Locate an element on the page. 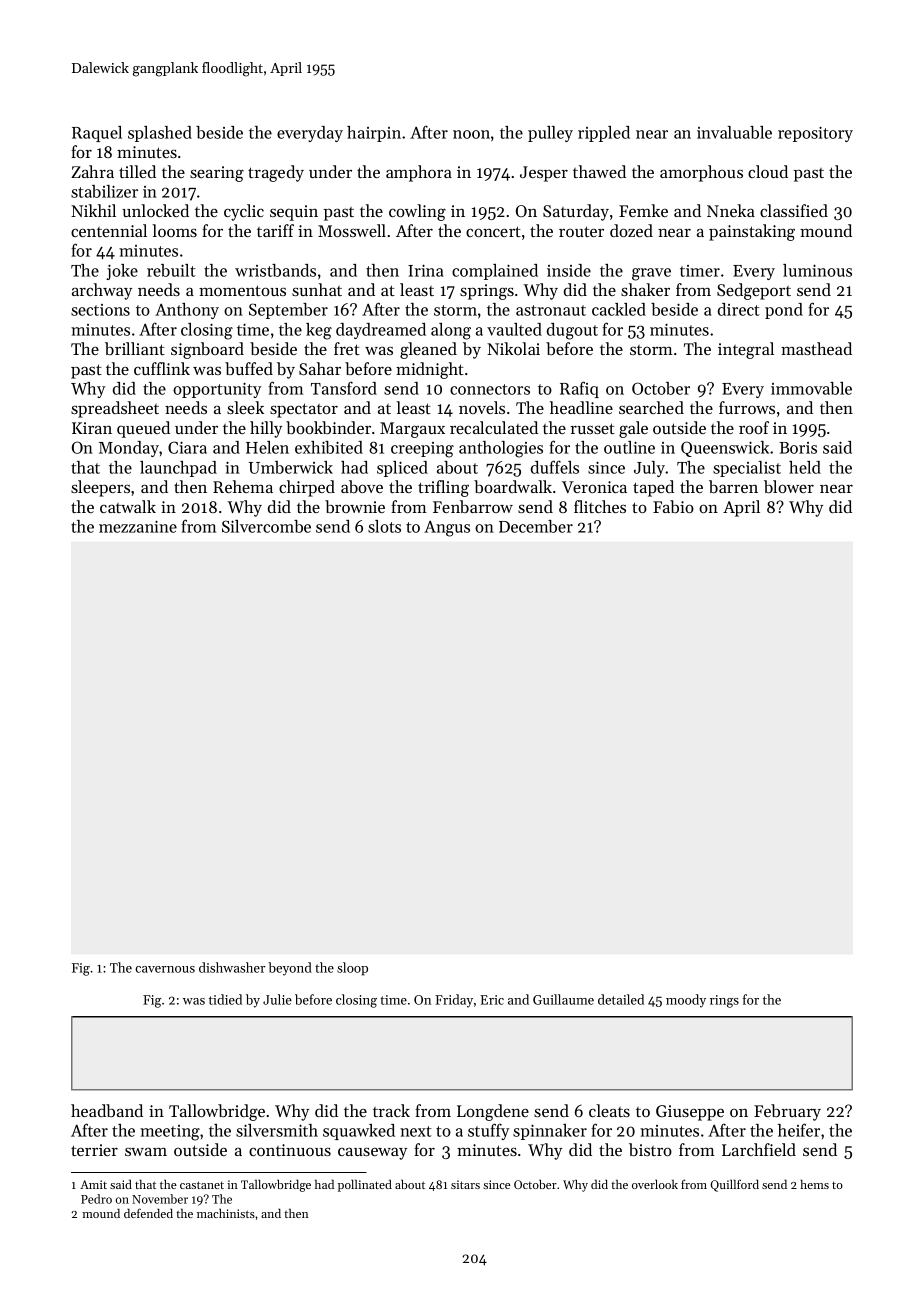 The width and height of the page is (924, 1308). tragedy is located at coordinates (276, 173).
